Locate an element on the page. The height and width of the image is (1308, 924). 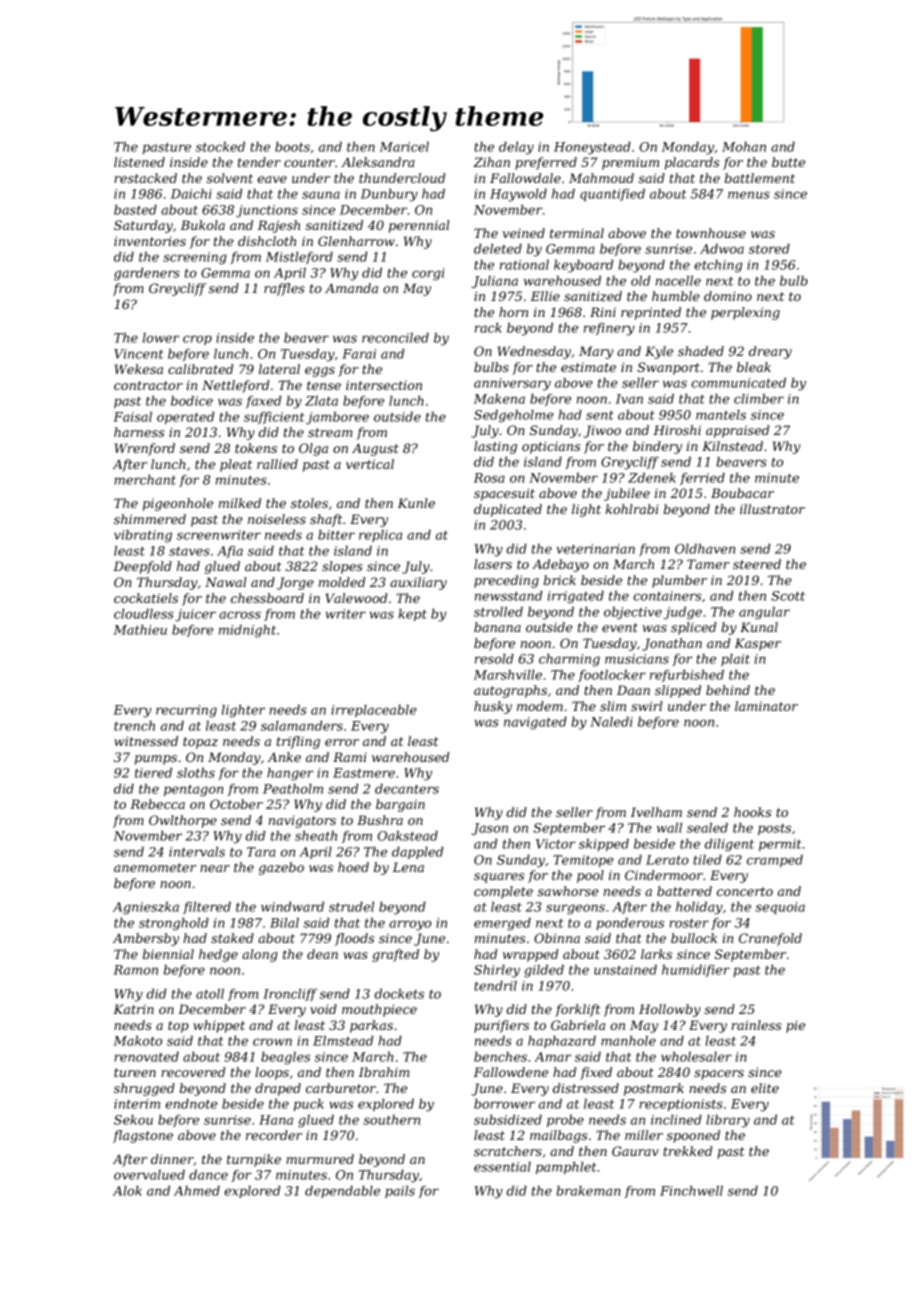
Mathieu is located at coordinates (140, 629).
